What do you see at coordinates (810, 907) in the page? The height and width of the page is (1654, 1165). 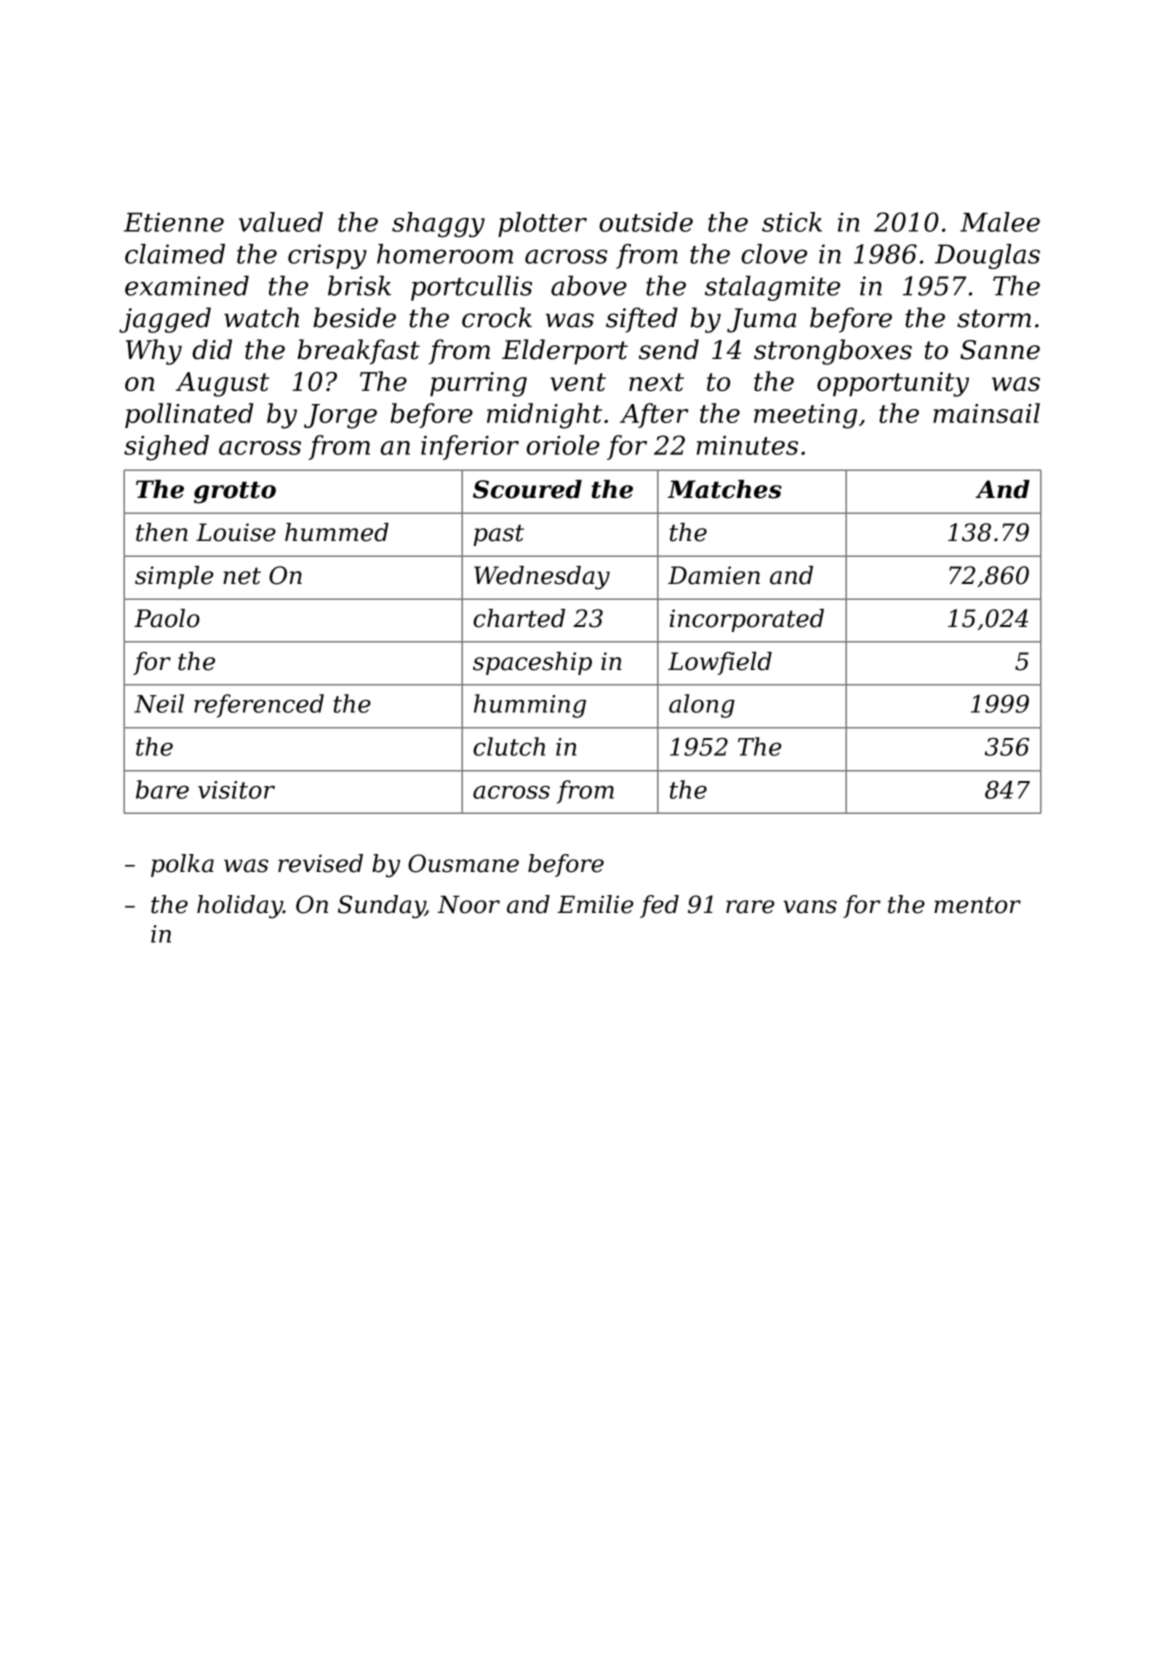 I see `vans` at bounding box center [810, 907].
